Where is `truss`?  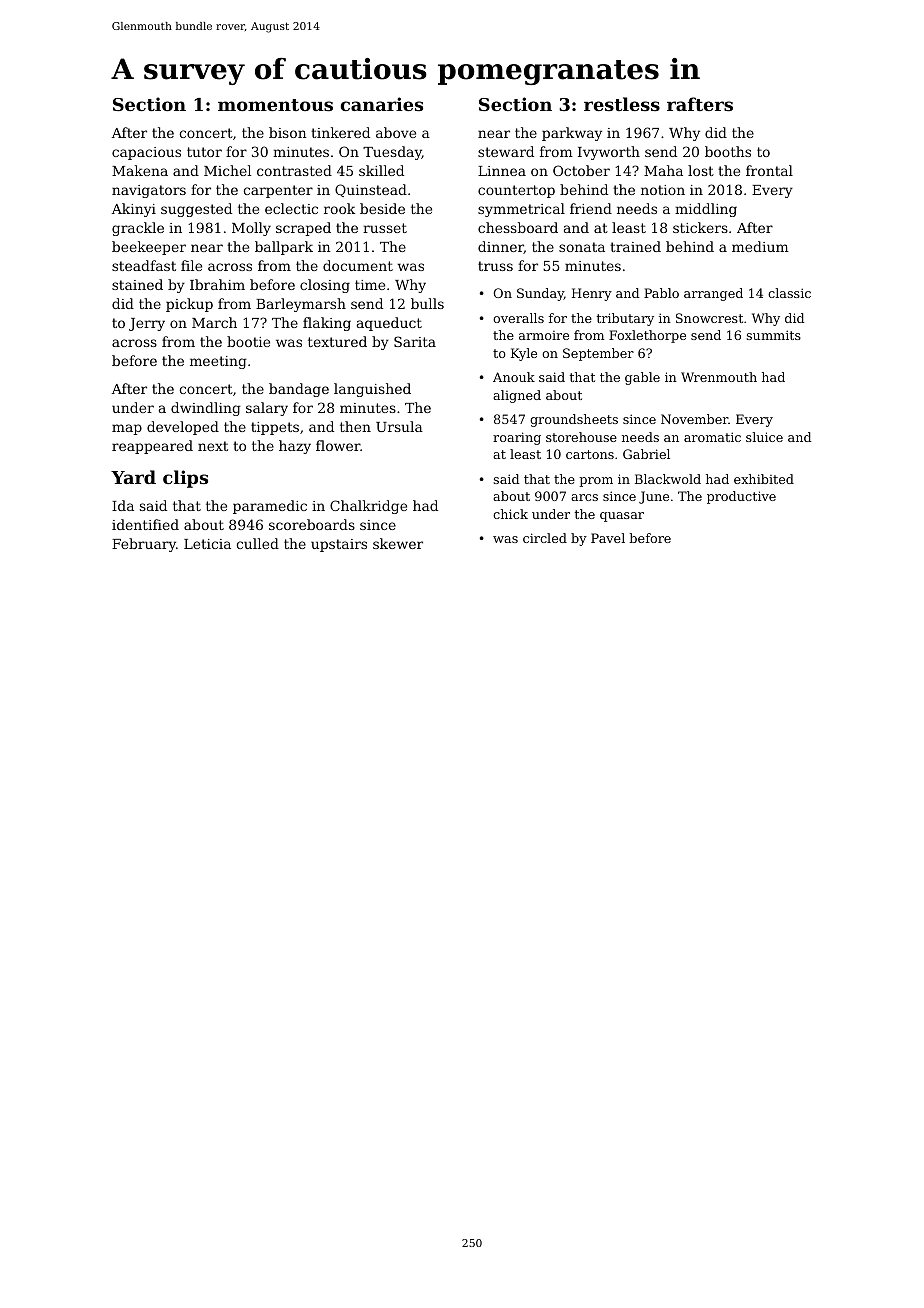 truss is located at coordinates (495, 266).
